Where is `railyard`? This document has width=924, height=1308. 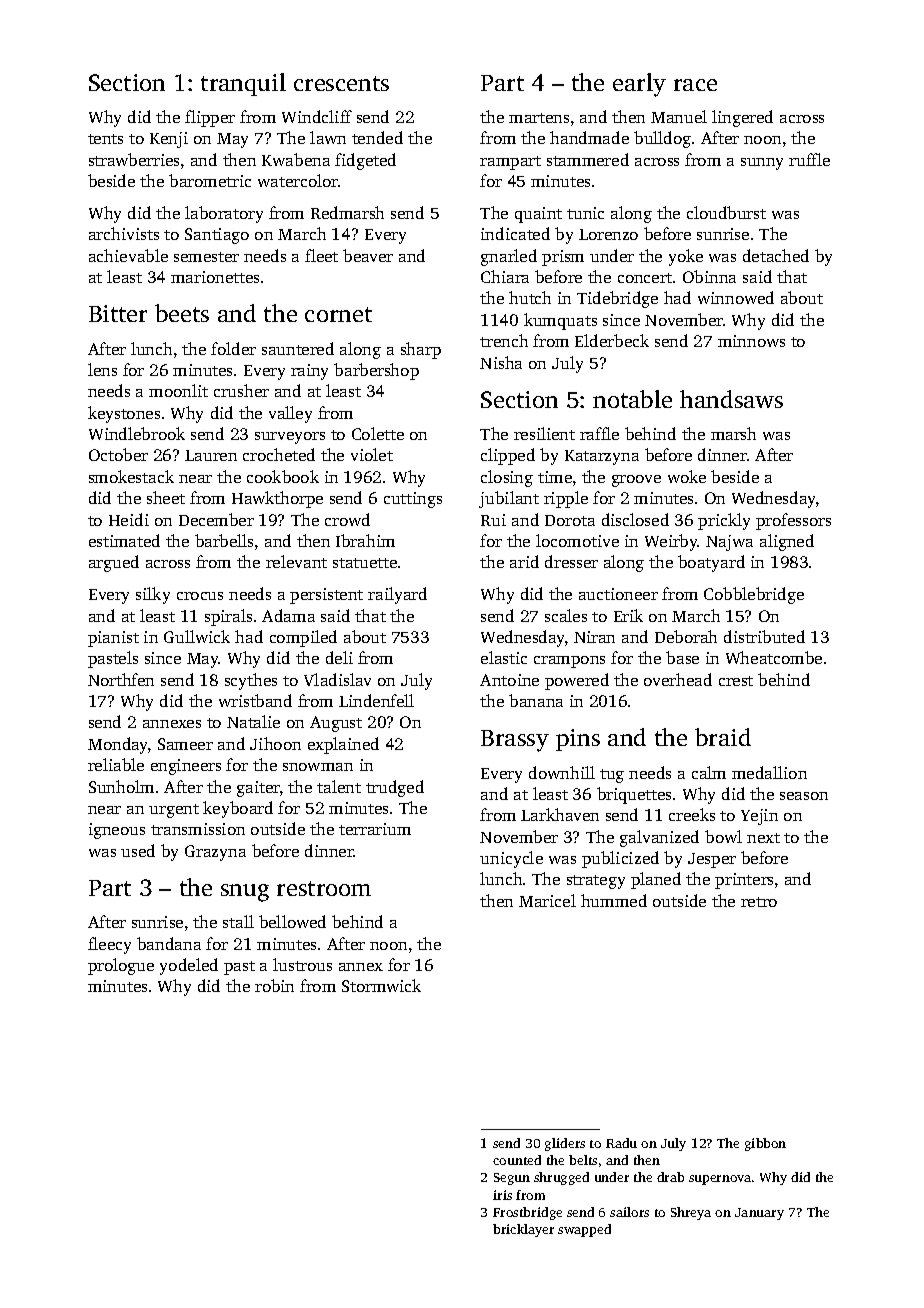
railyard is located at coordinates (397, 595).
